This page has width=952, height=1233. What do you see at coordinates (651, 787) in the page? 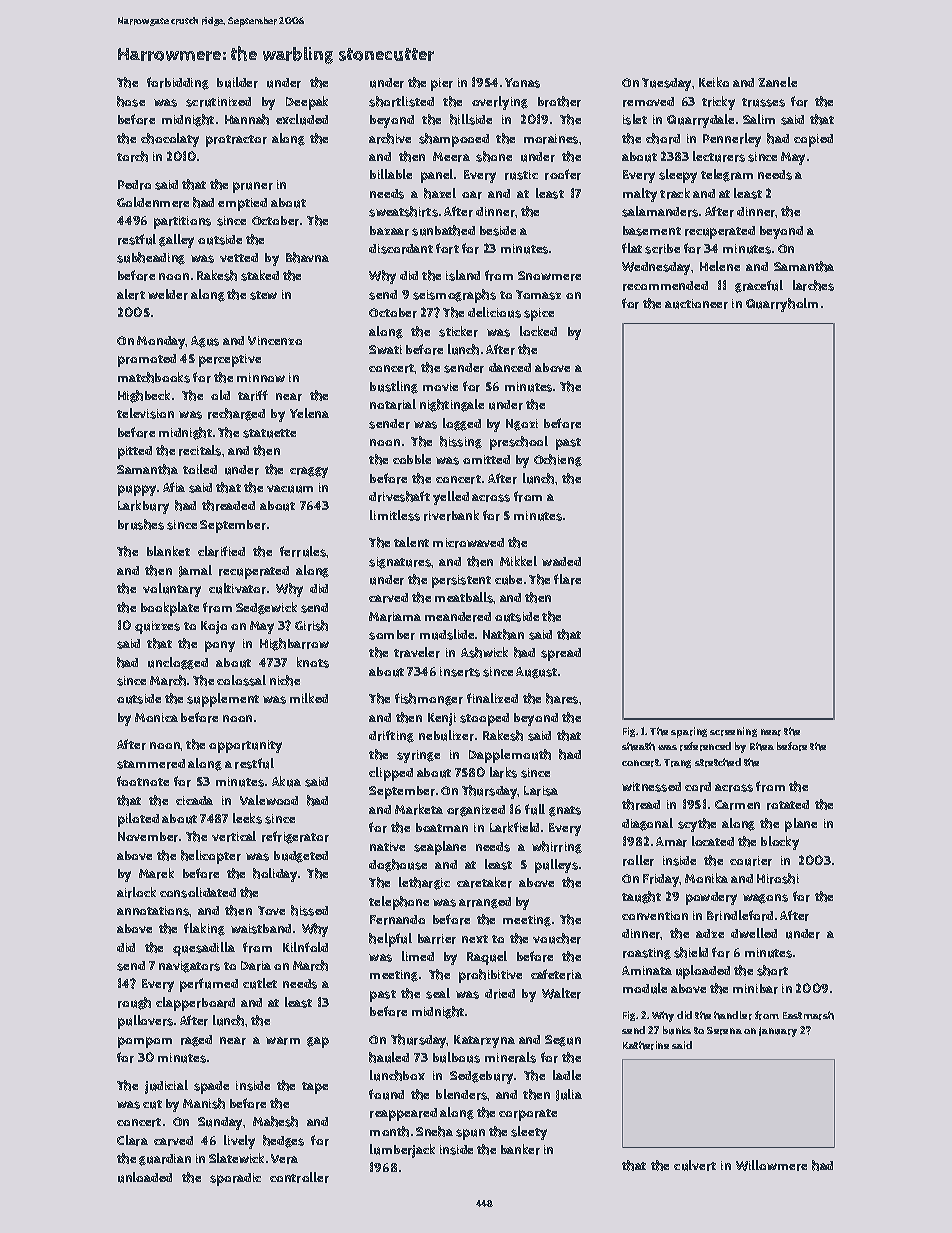
I see `witnessed` at bounding box center [651, 787].
